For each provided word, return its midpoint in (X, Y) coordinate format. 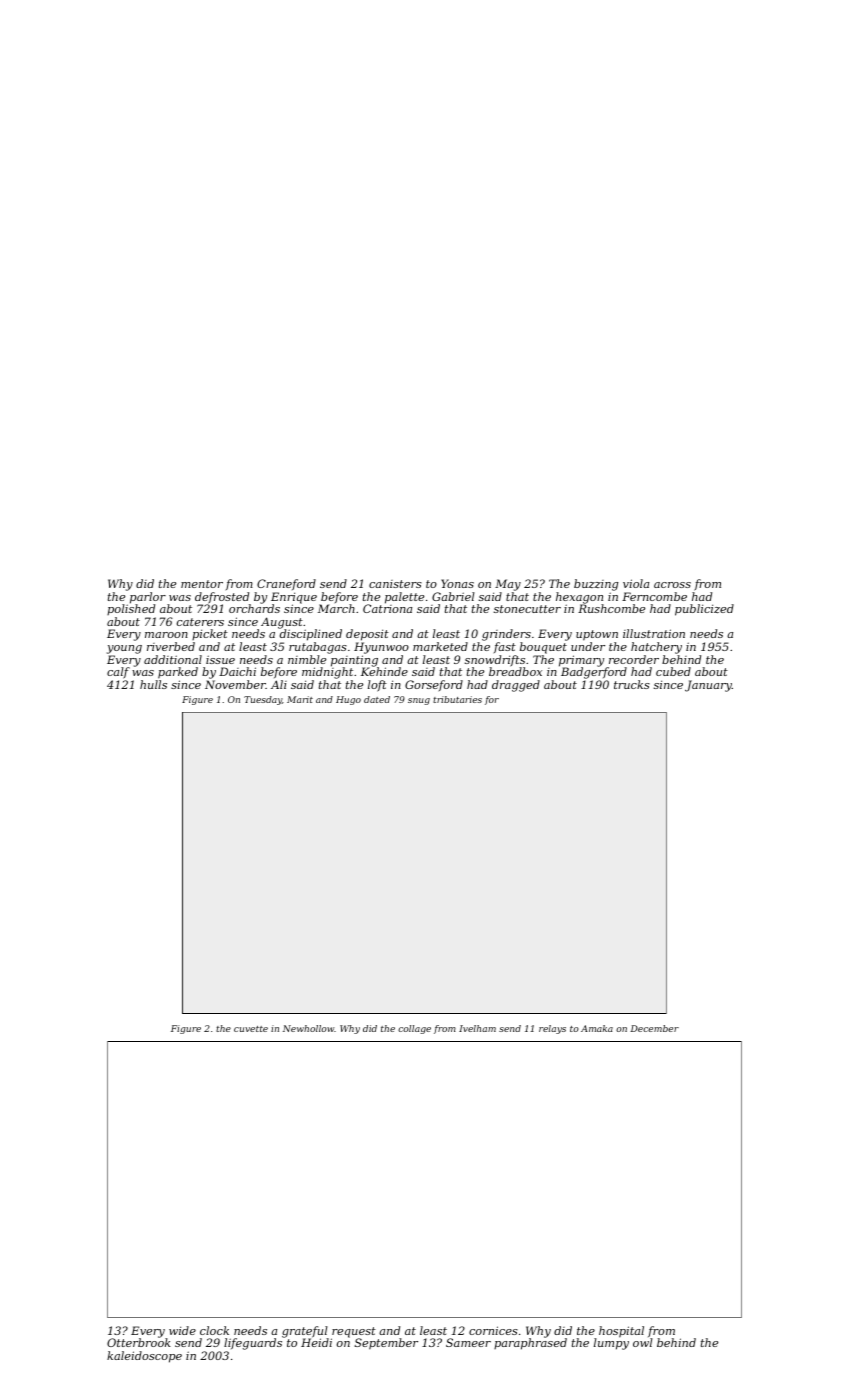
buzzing (596, 585)
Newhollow (309, 1028)
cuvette (251, 1029)
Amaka (597, 1028)
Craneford (286, 584)
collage (414, 1029)
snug (419, 701)
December (654, 1028)
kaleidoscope (144, 1357)
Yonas (457, 583)
